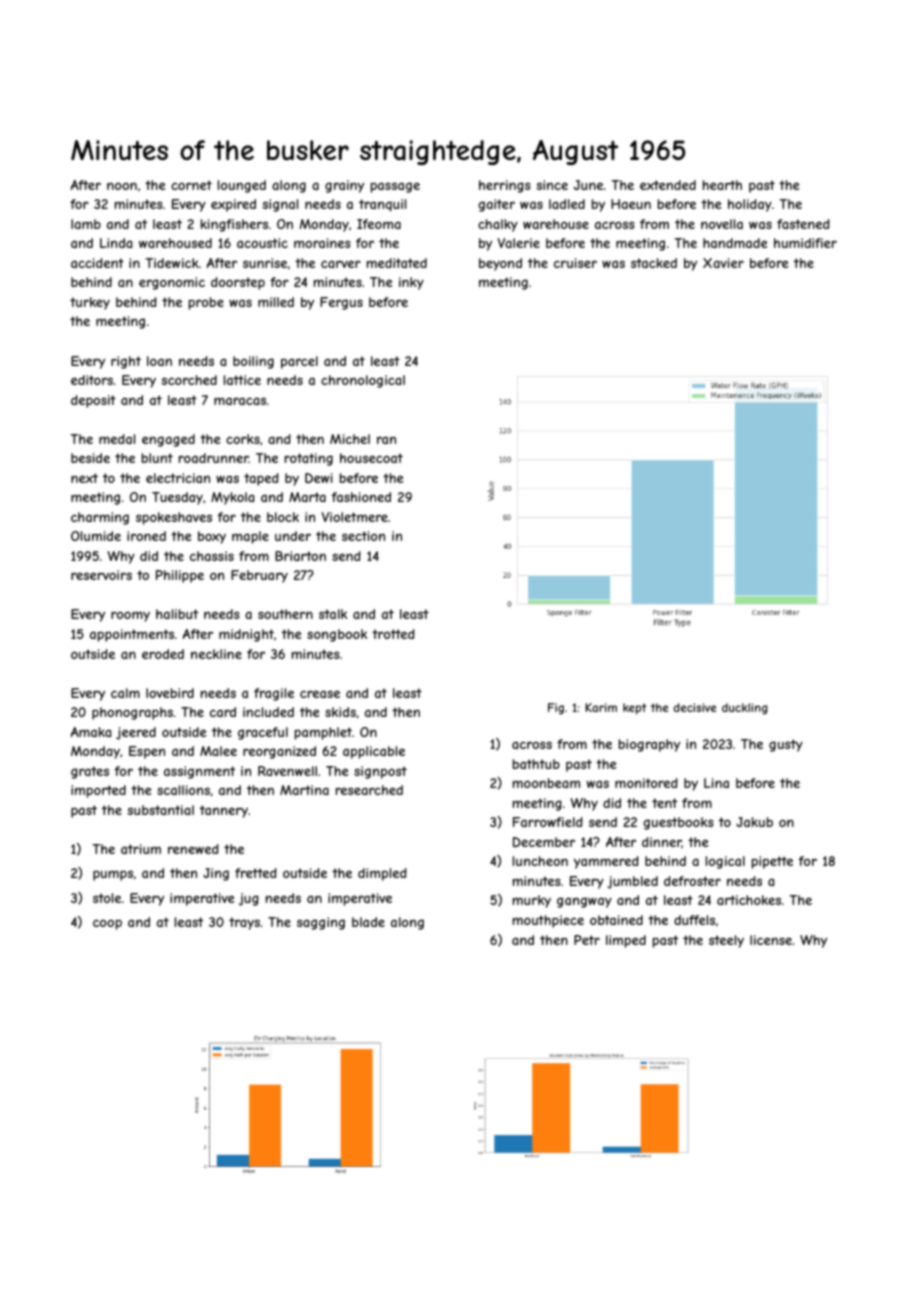 The height and width of the page is (1316, 908). What do you see at coordinates (695, 707) in the page?
I see `decisive` at bounding box center [695, 707].
